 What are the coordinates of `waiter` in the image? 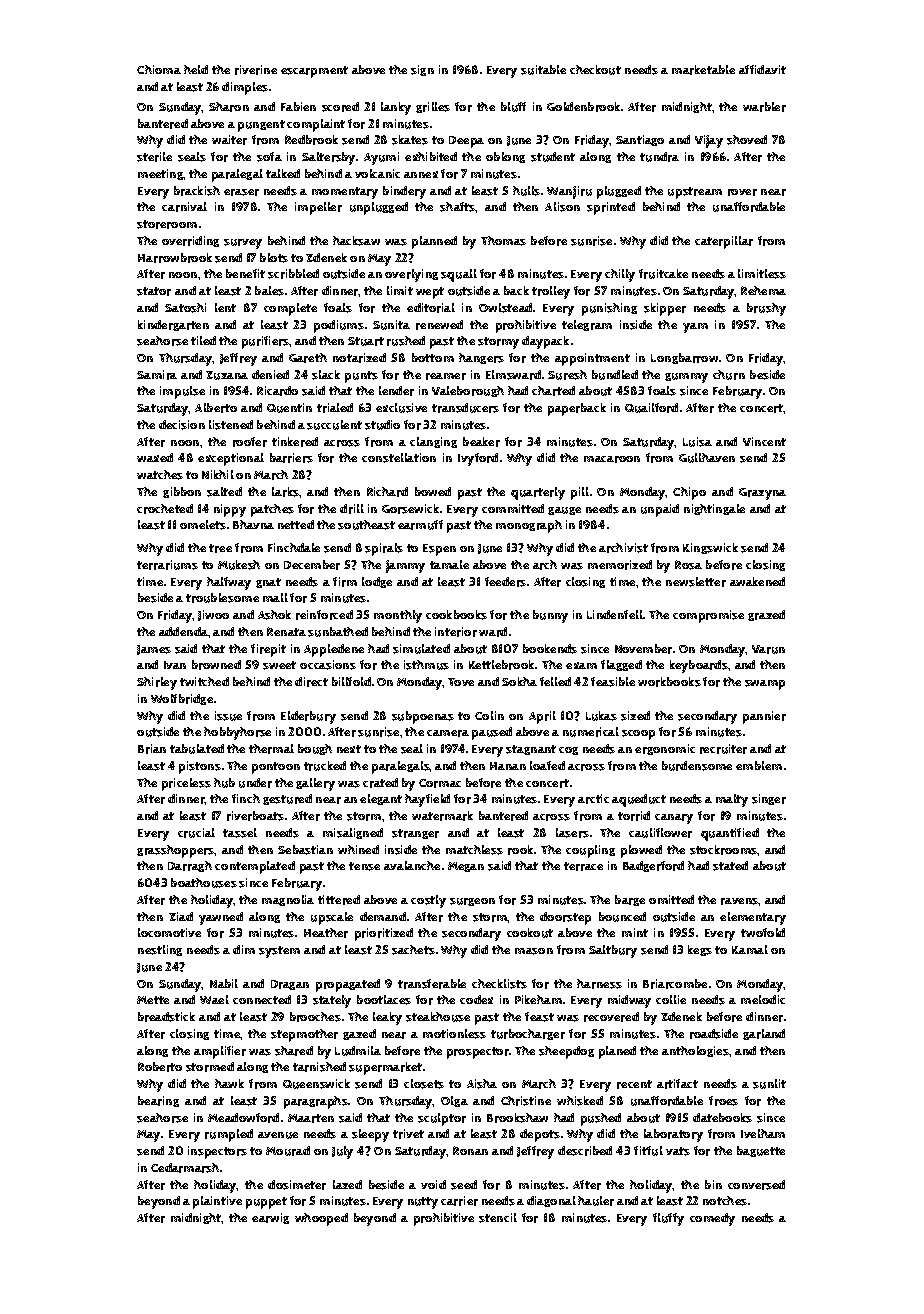 It's located at (229, 140).
